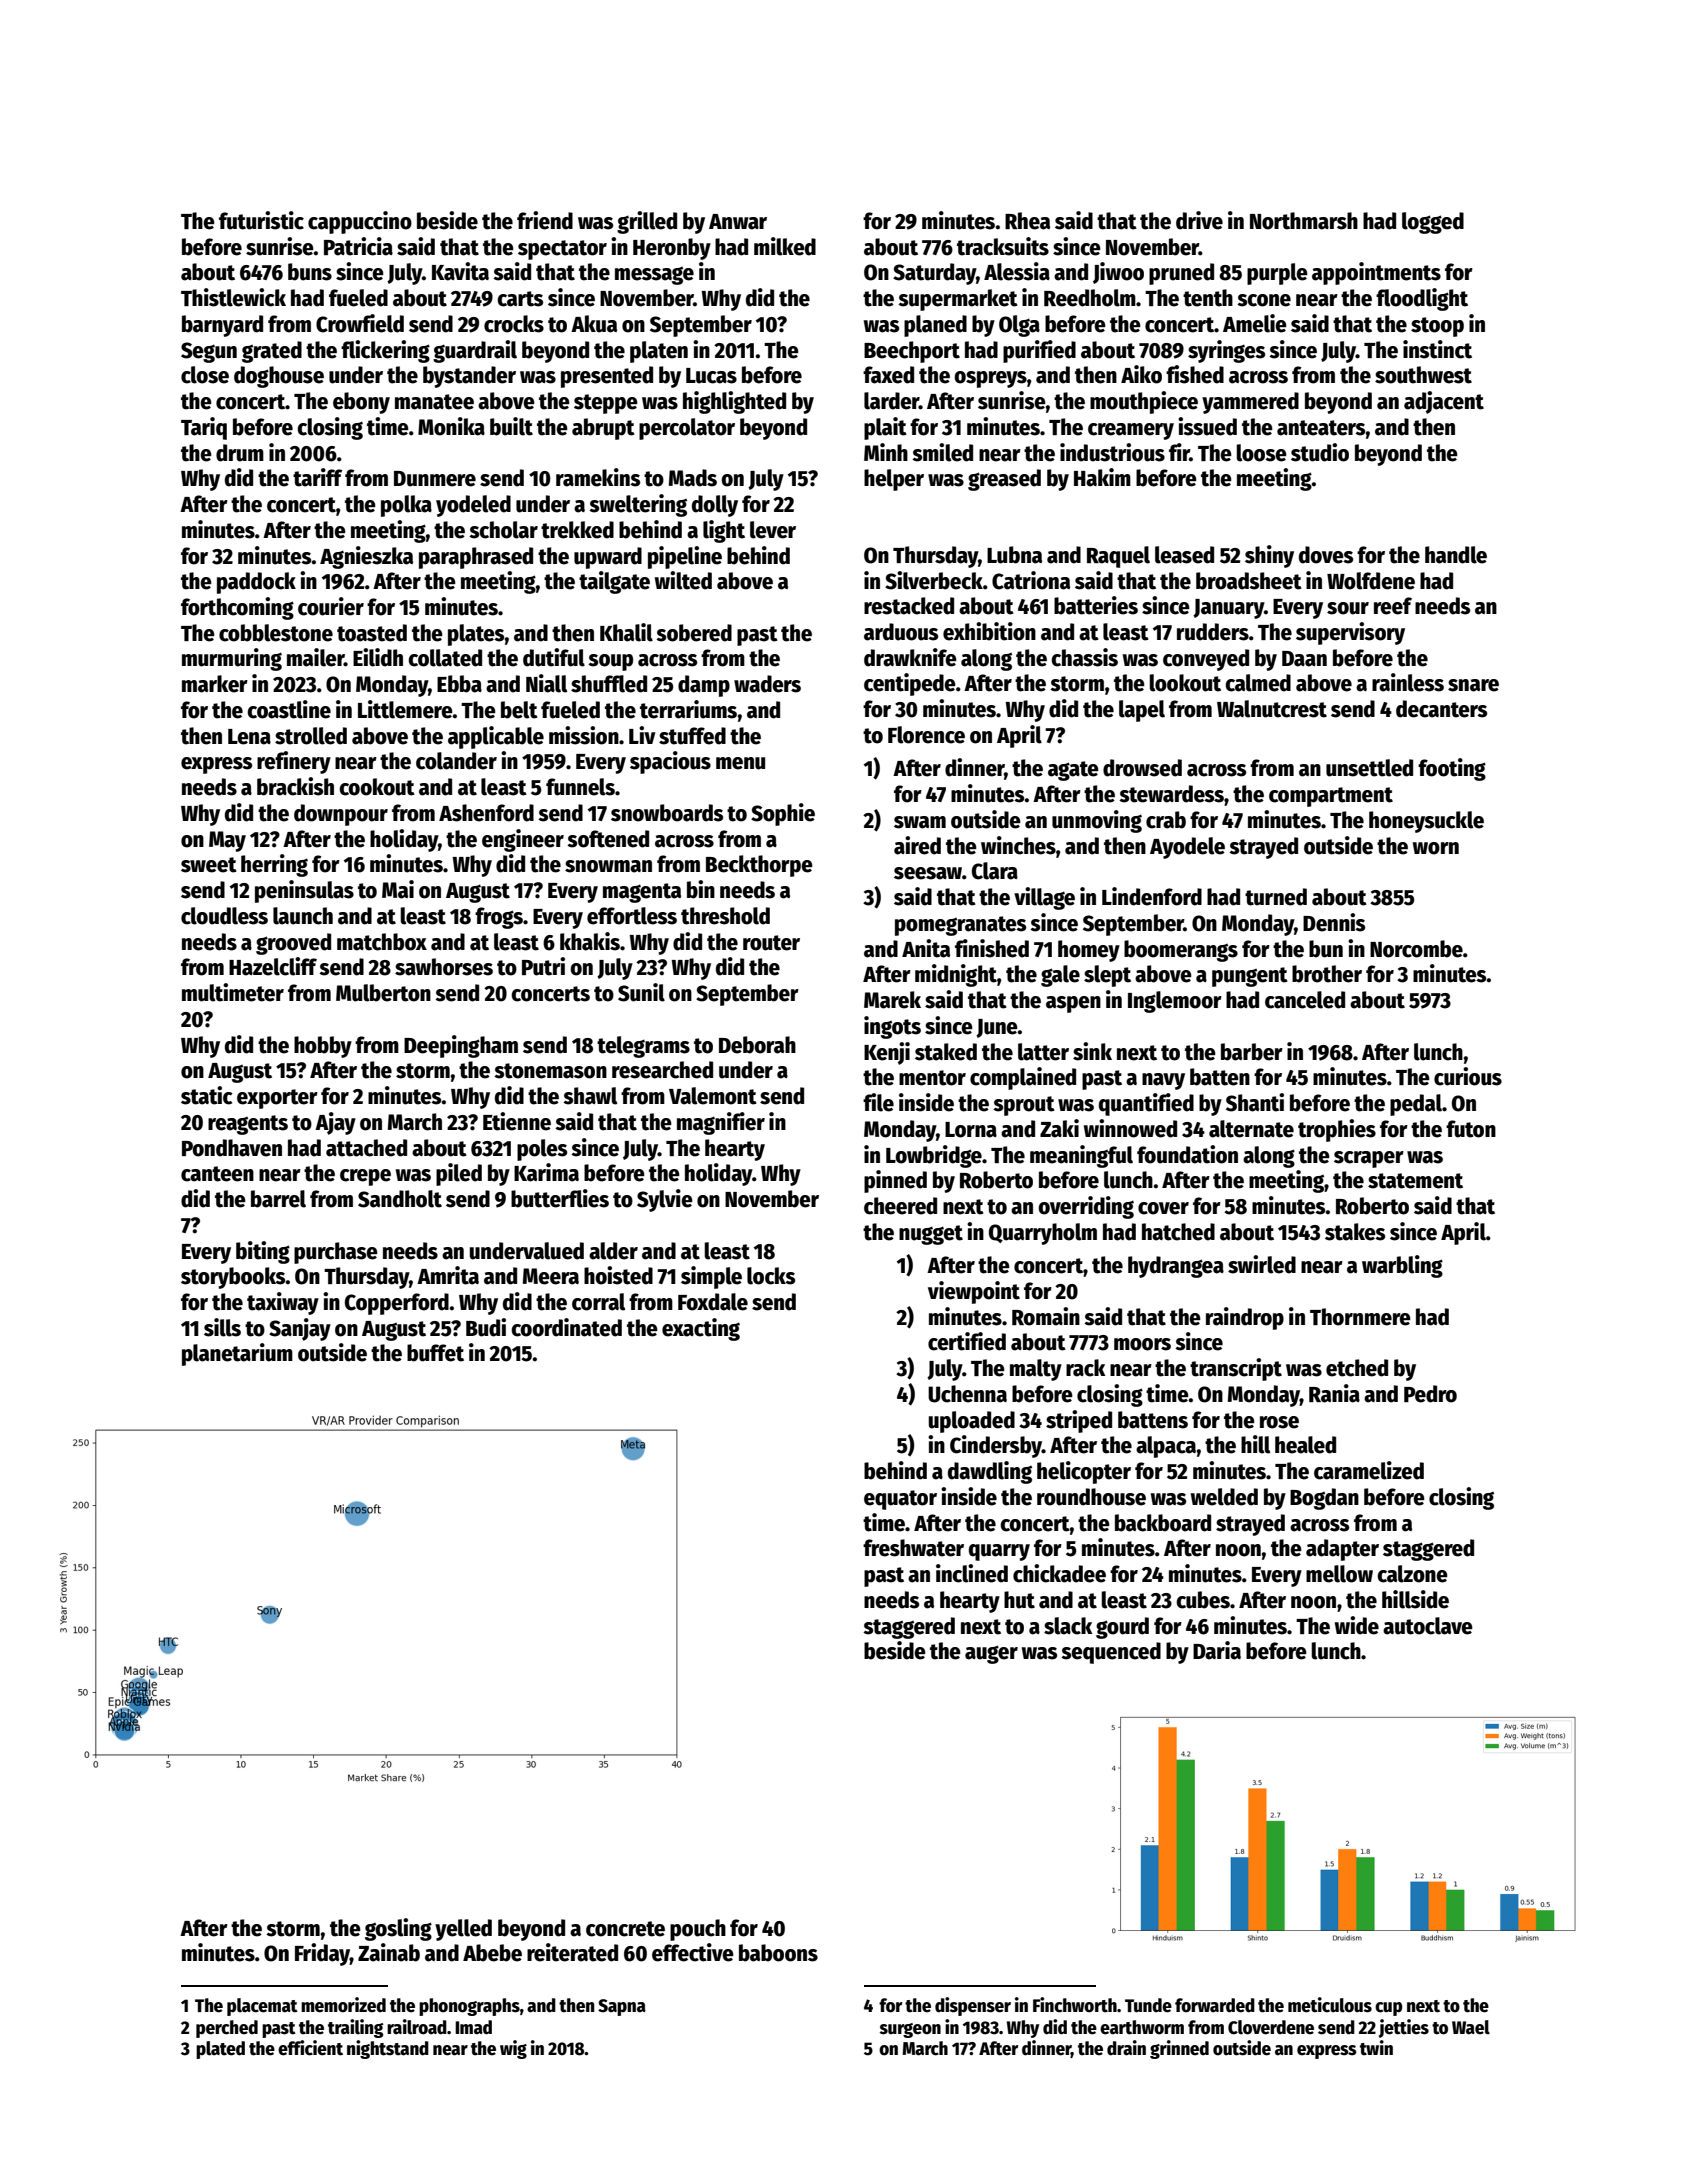 The height and width of the screenshot is (2178, 1683). I want to click on stakes, so click(1355, 1232).
